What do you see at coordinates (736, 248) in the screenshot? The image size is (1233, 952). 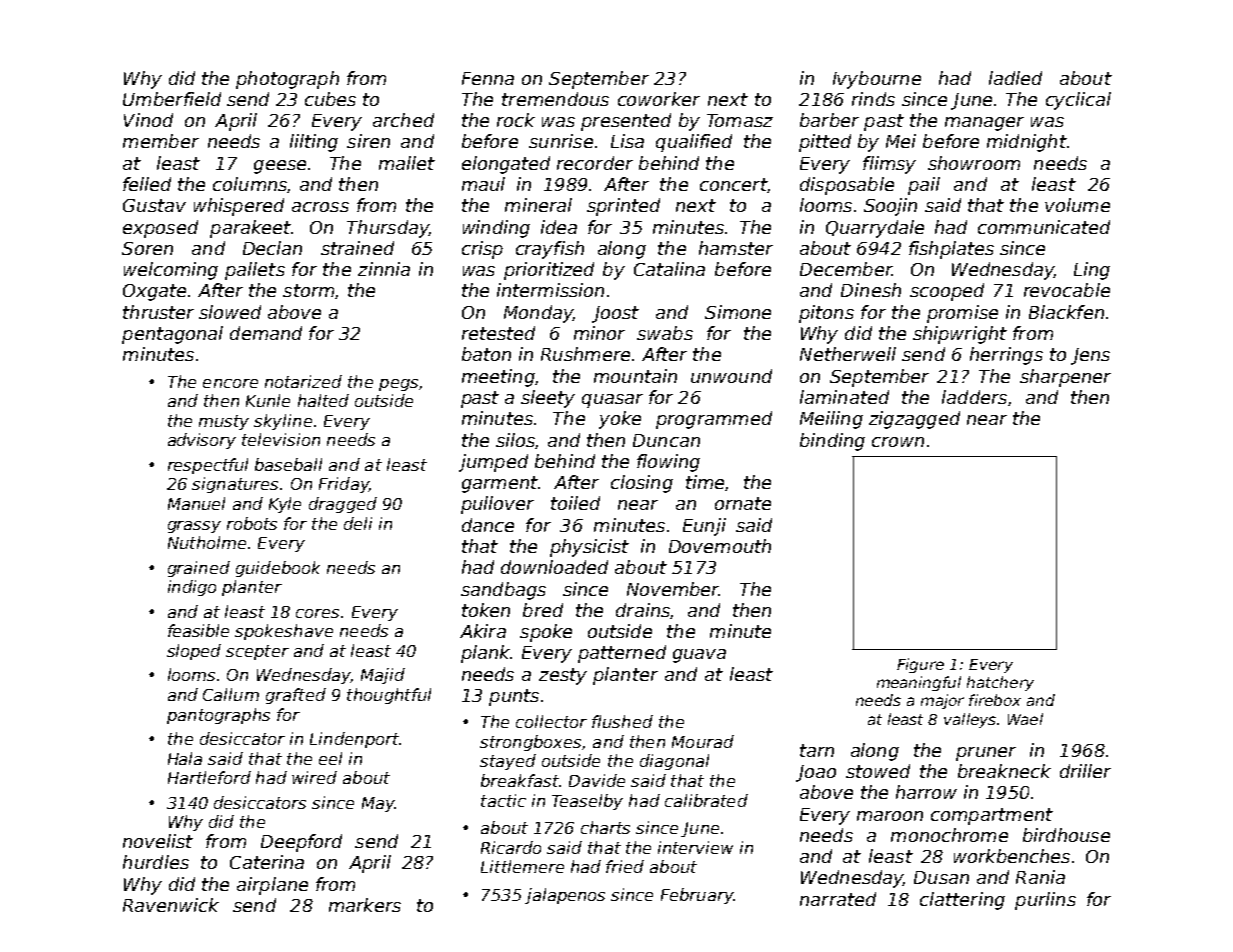 I see `hamster` at bounding box center [736, 248].
